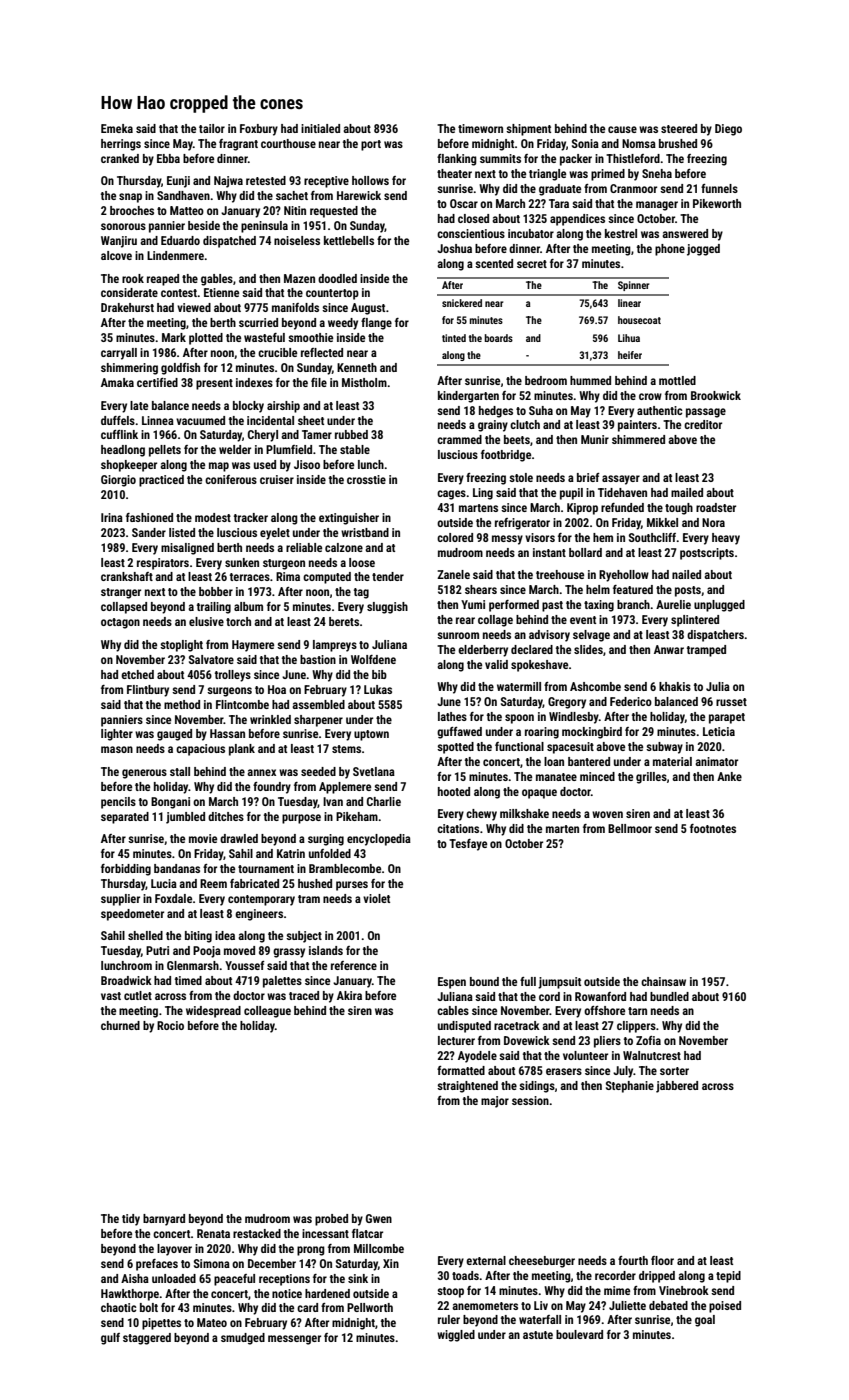  I want to click on Rowanford, so click(600, 996).
